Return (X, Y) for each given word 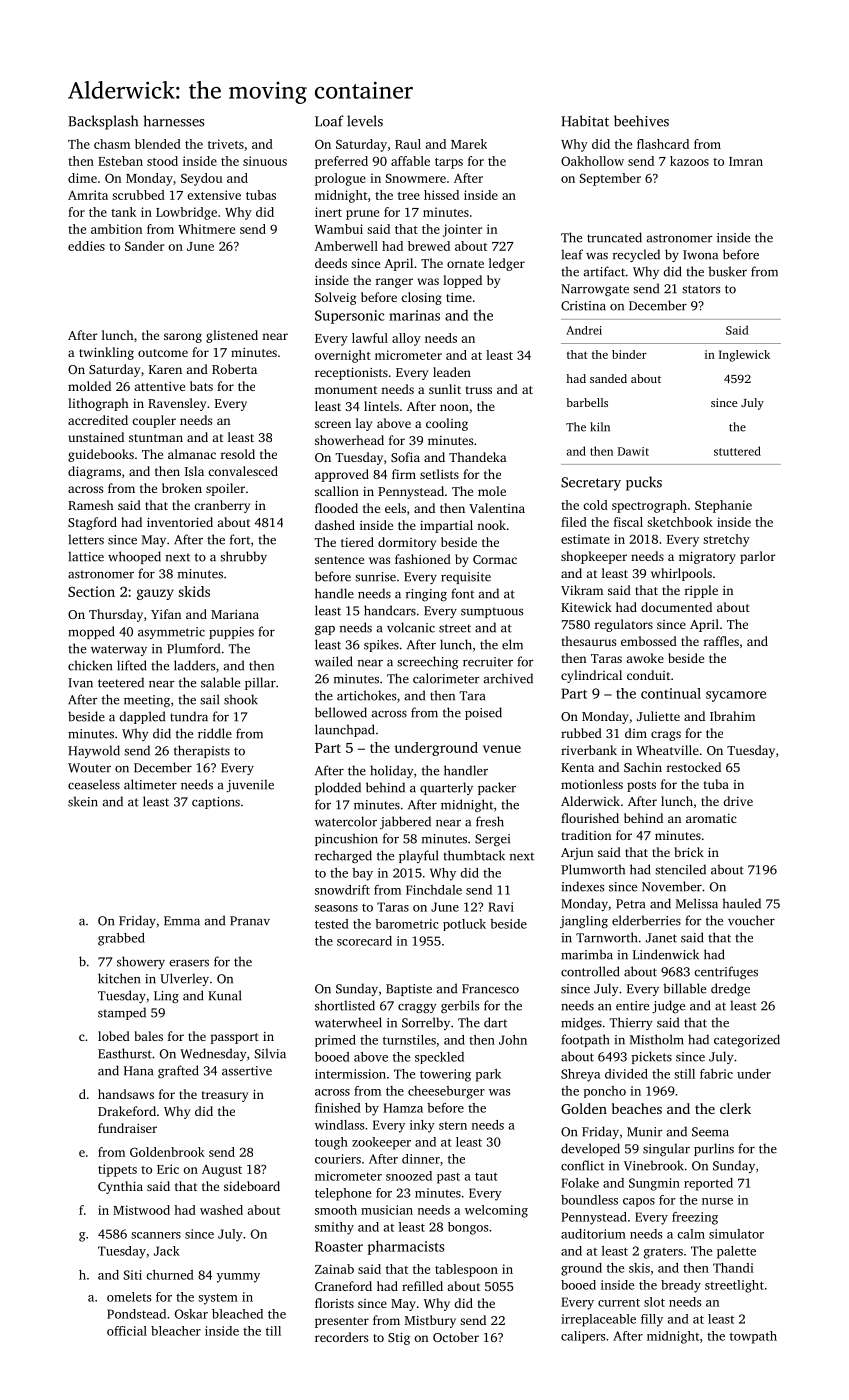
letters (86, 539)
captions (216, 803)
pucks (644, 483)
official (127, 1331)
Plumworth (593, 869)
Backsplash (103, 122)
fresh (490, 821)
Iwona (700, 255)
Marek (469, 144)
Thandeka (478, 457)
